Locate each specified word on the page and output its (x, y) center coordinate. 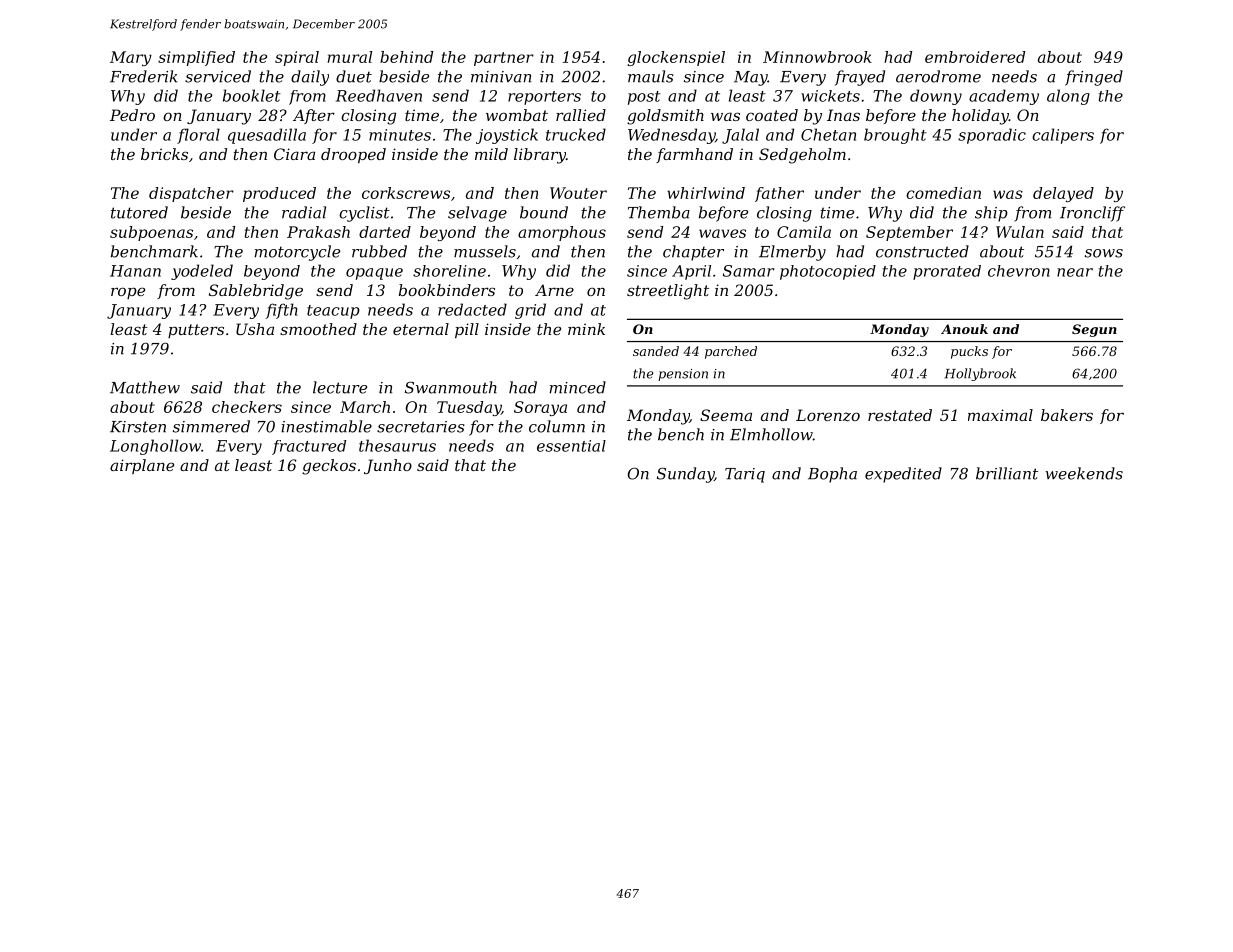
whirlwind (706, 193)
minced (577, 387)
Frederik (144, 76)
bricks (164, 154)
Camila (804, 232)
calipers (1063, 136)
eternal (421, 329)
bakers (1067, 415)
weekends (1084, 473)
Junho (388, 466)
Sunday (685, 475)
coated (772, 115)
